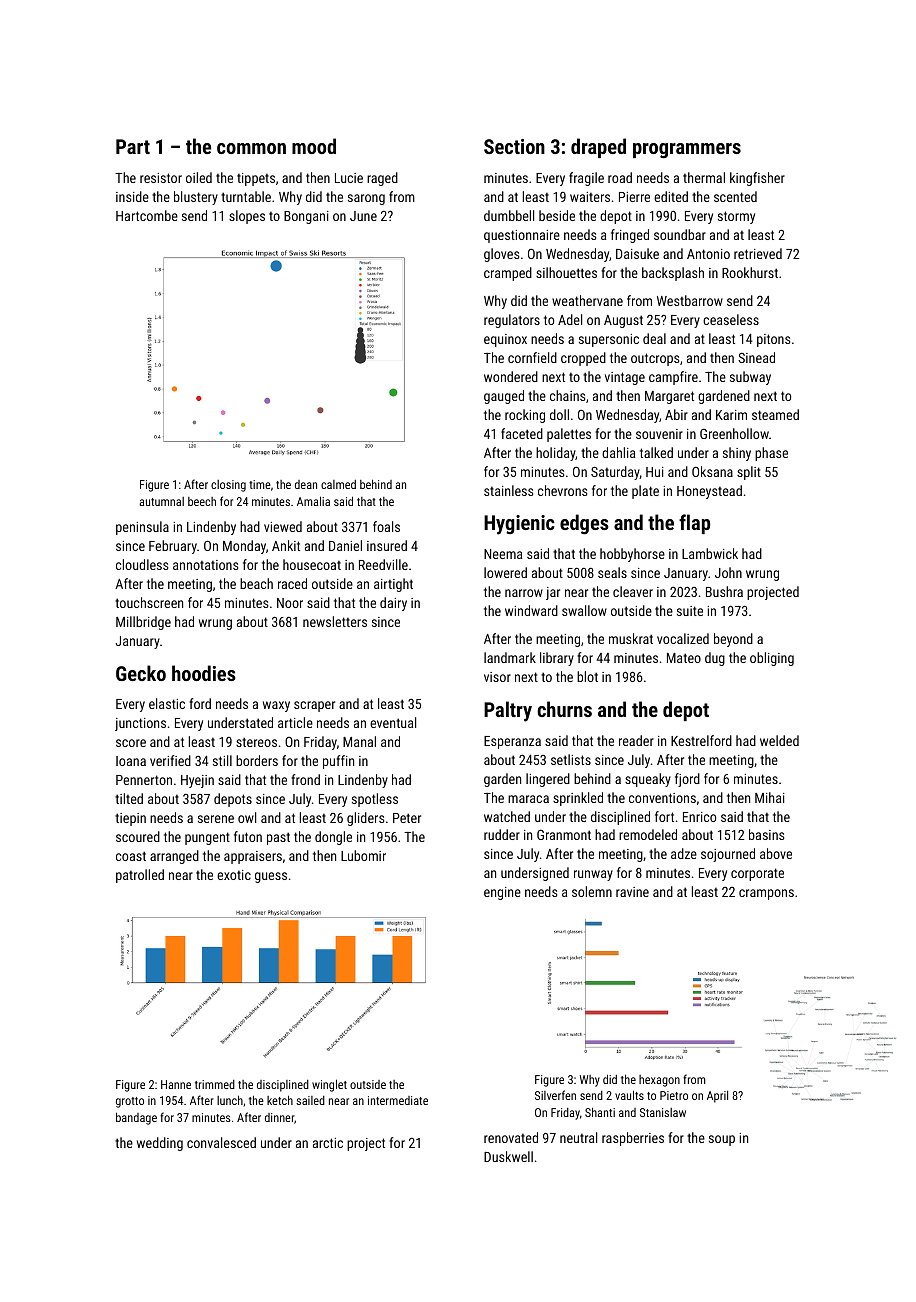 The image size is (916, 1302). Describe the element at coordinates (501, 255) in the screenshot. I see `gloves` at that location.
